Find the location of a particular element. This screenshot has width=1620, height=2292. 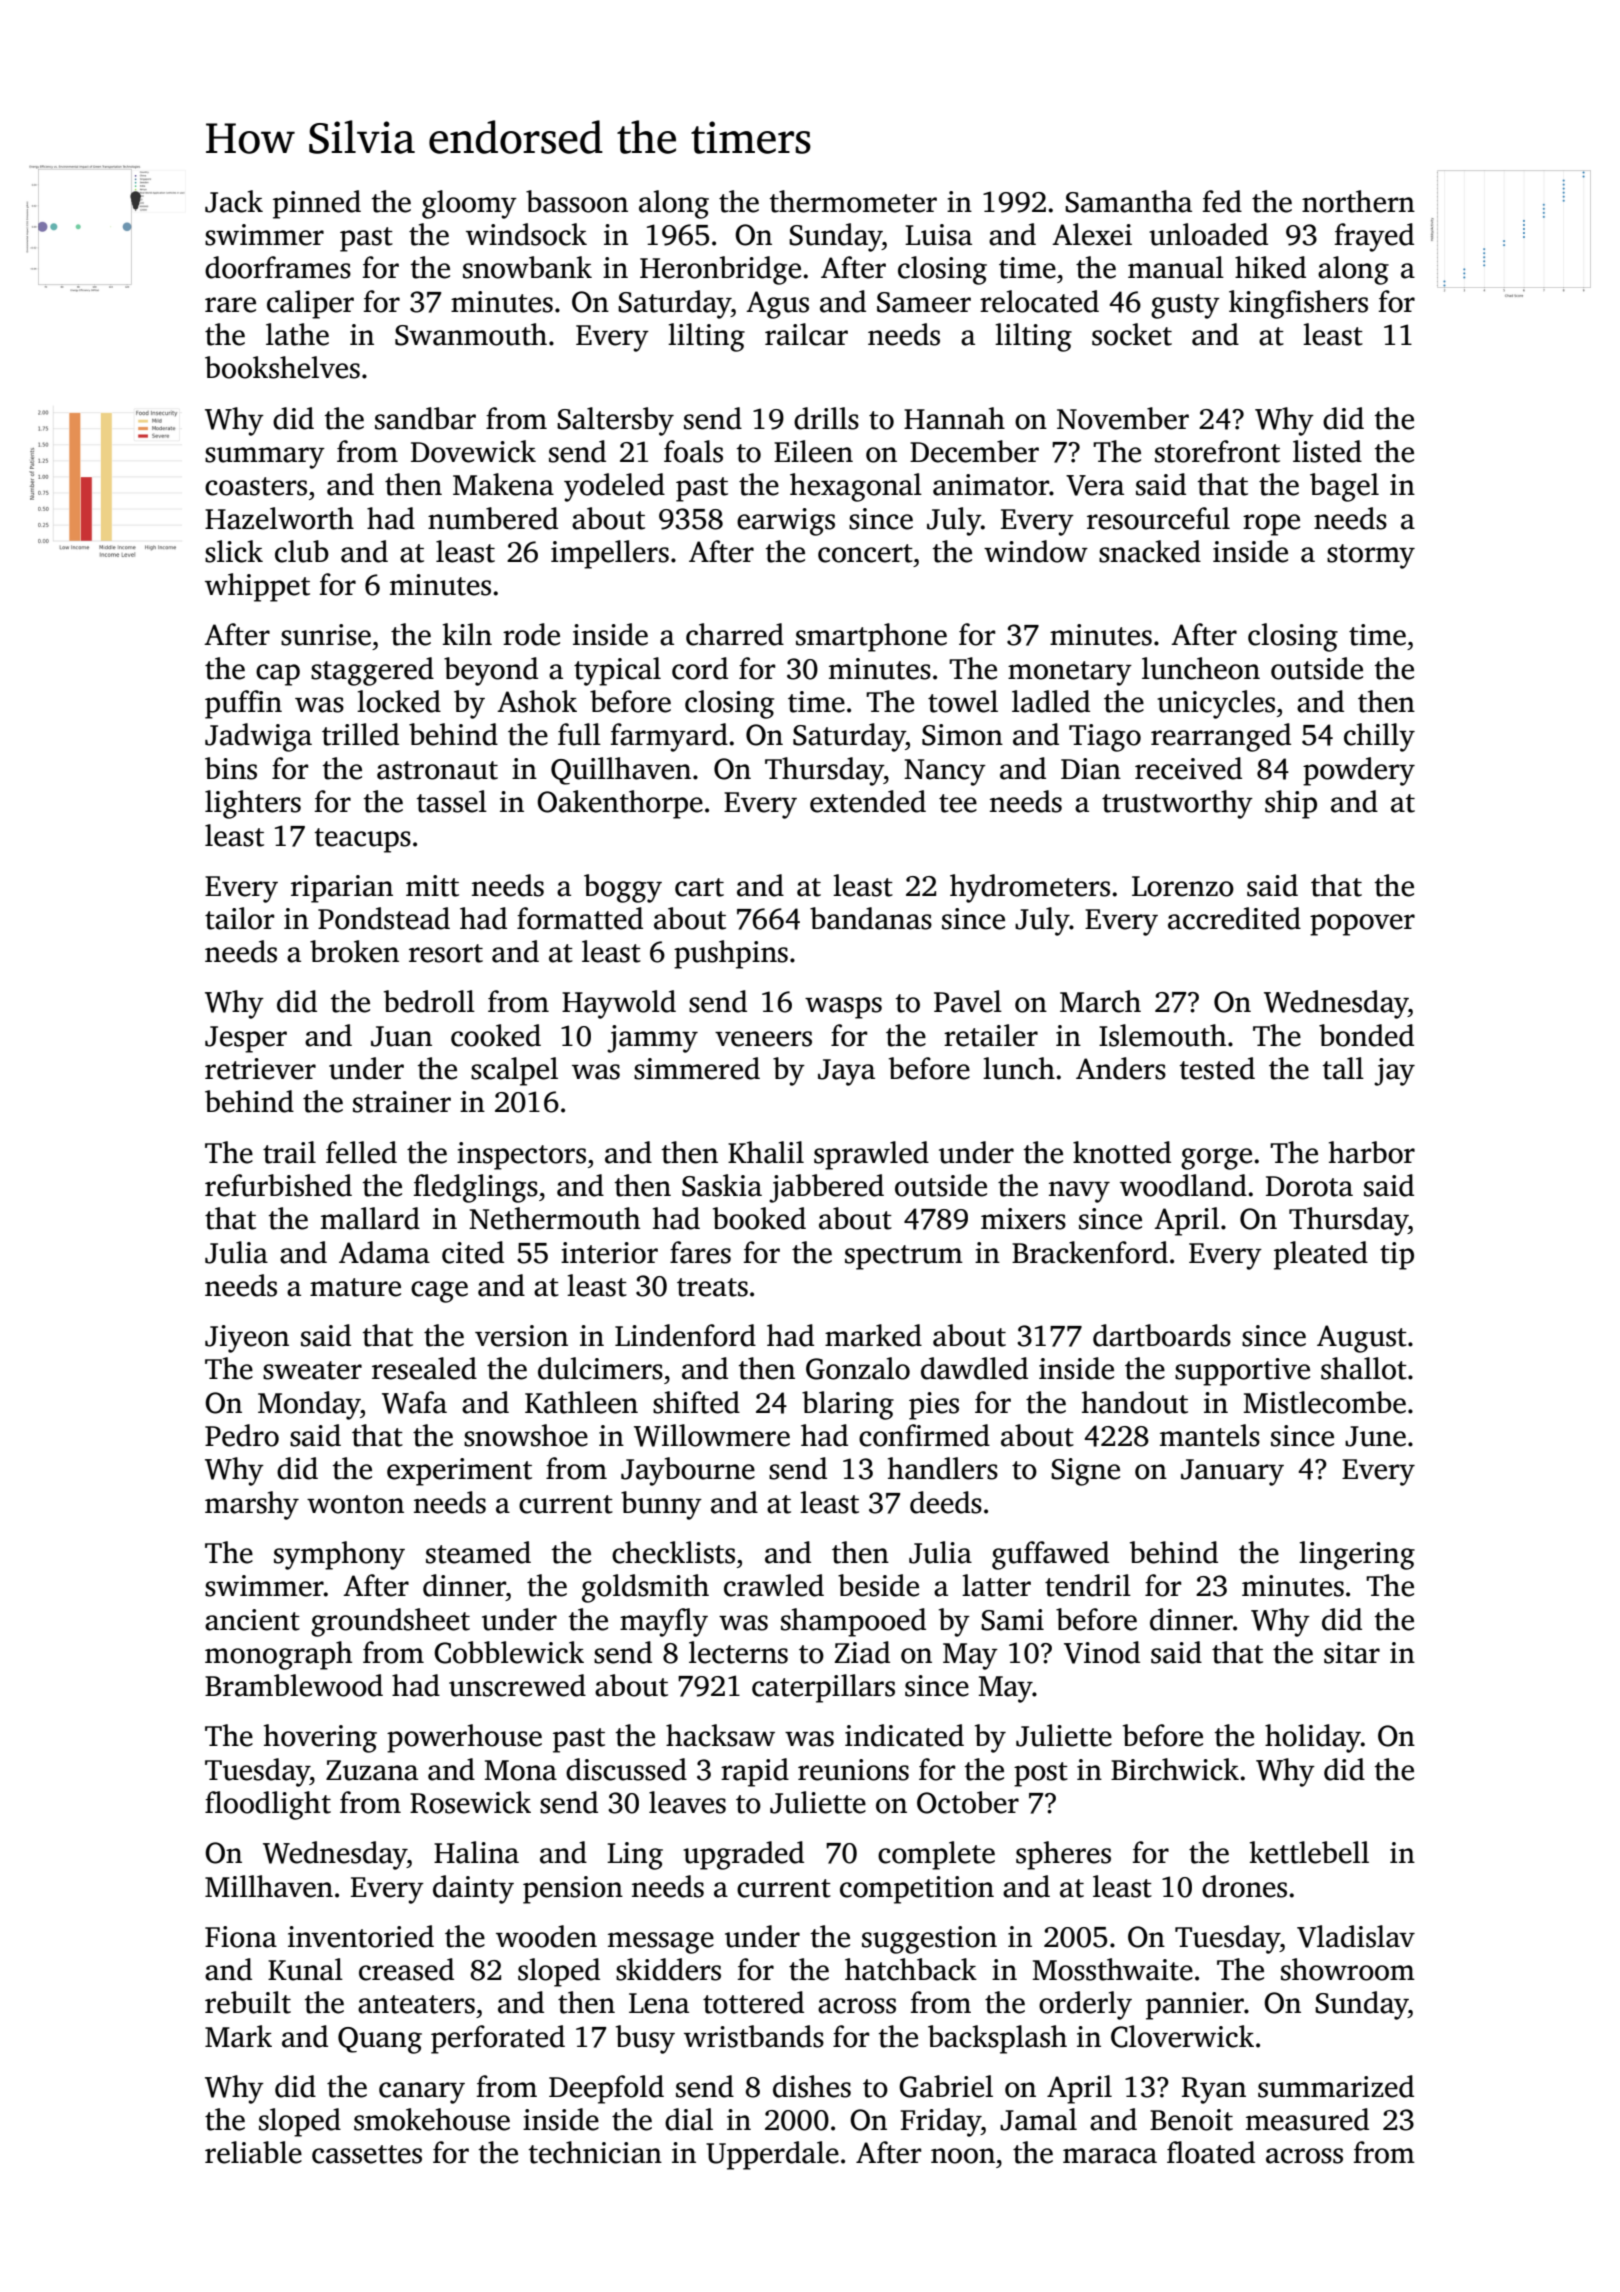

rope is located at coordinates (1271, 525).
